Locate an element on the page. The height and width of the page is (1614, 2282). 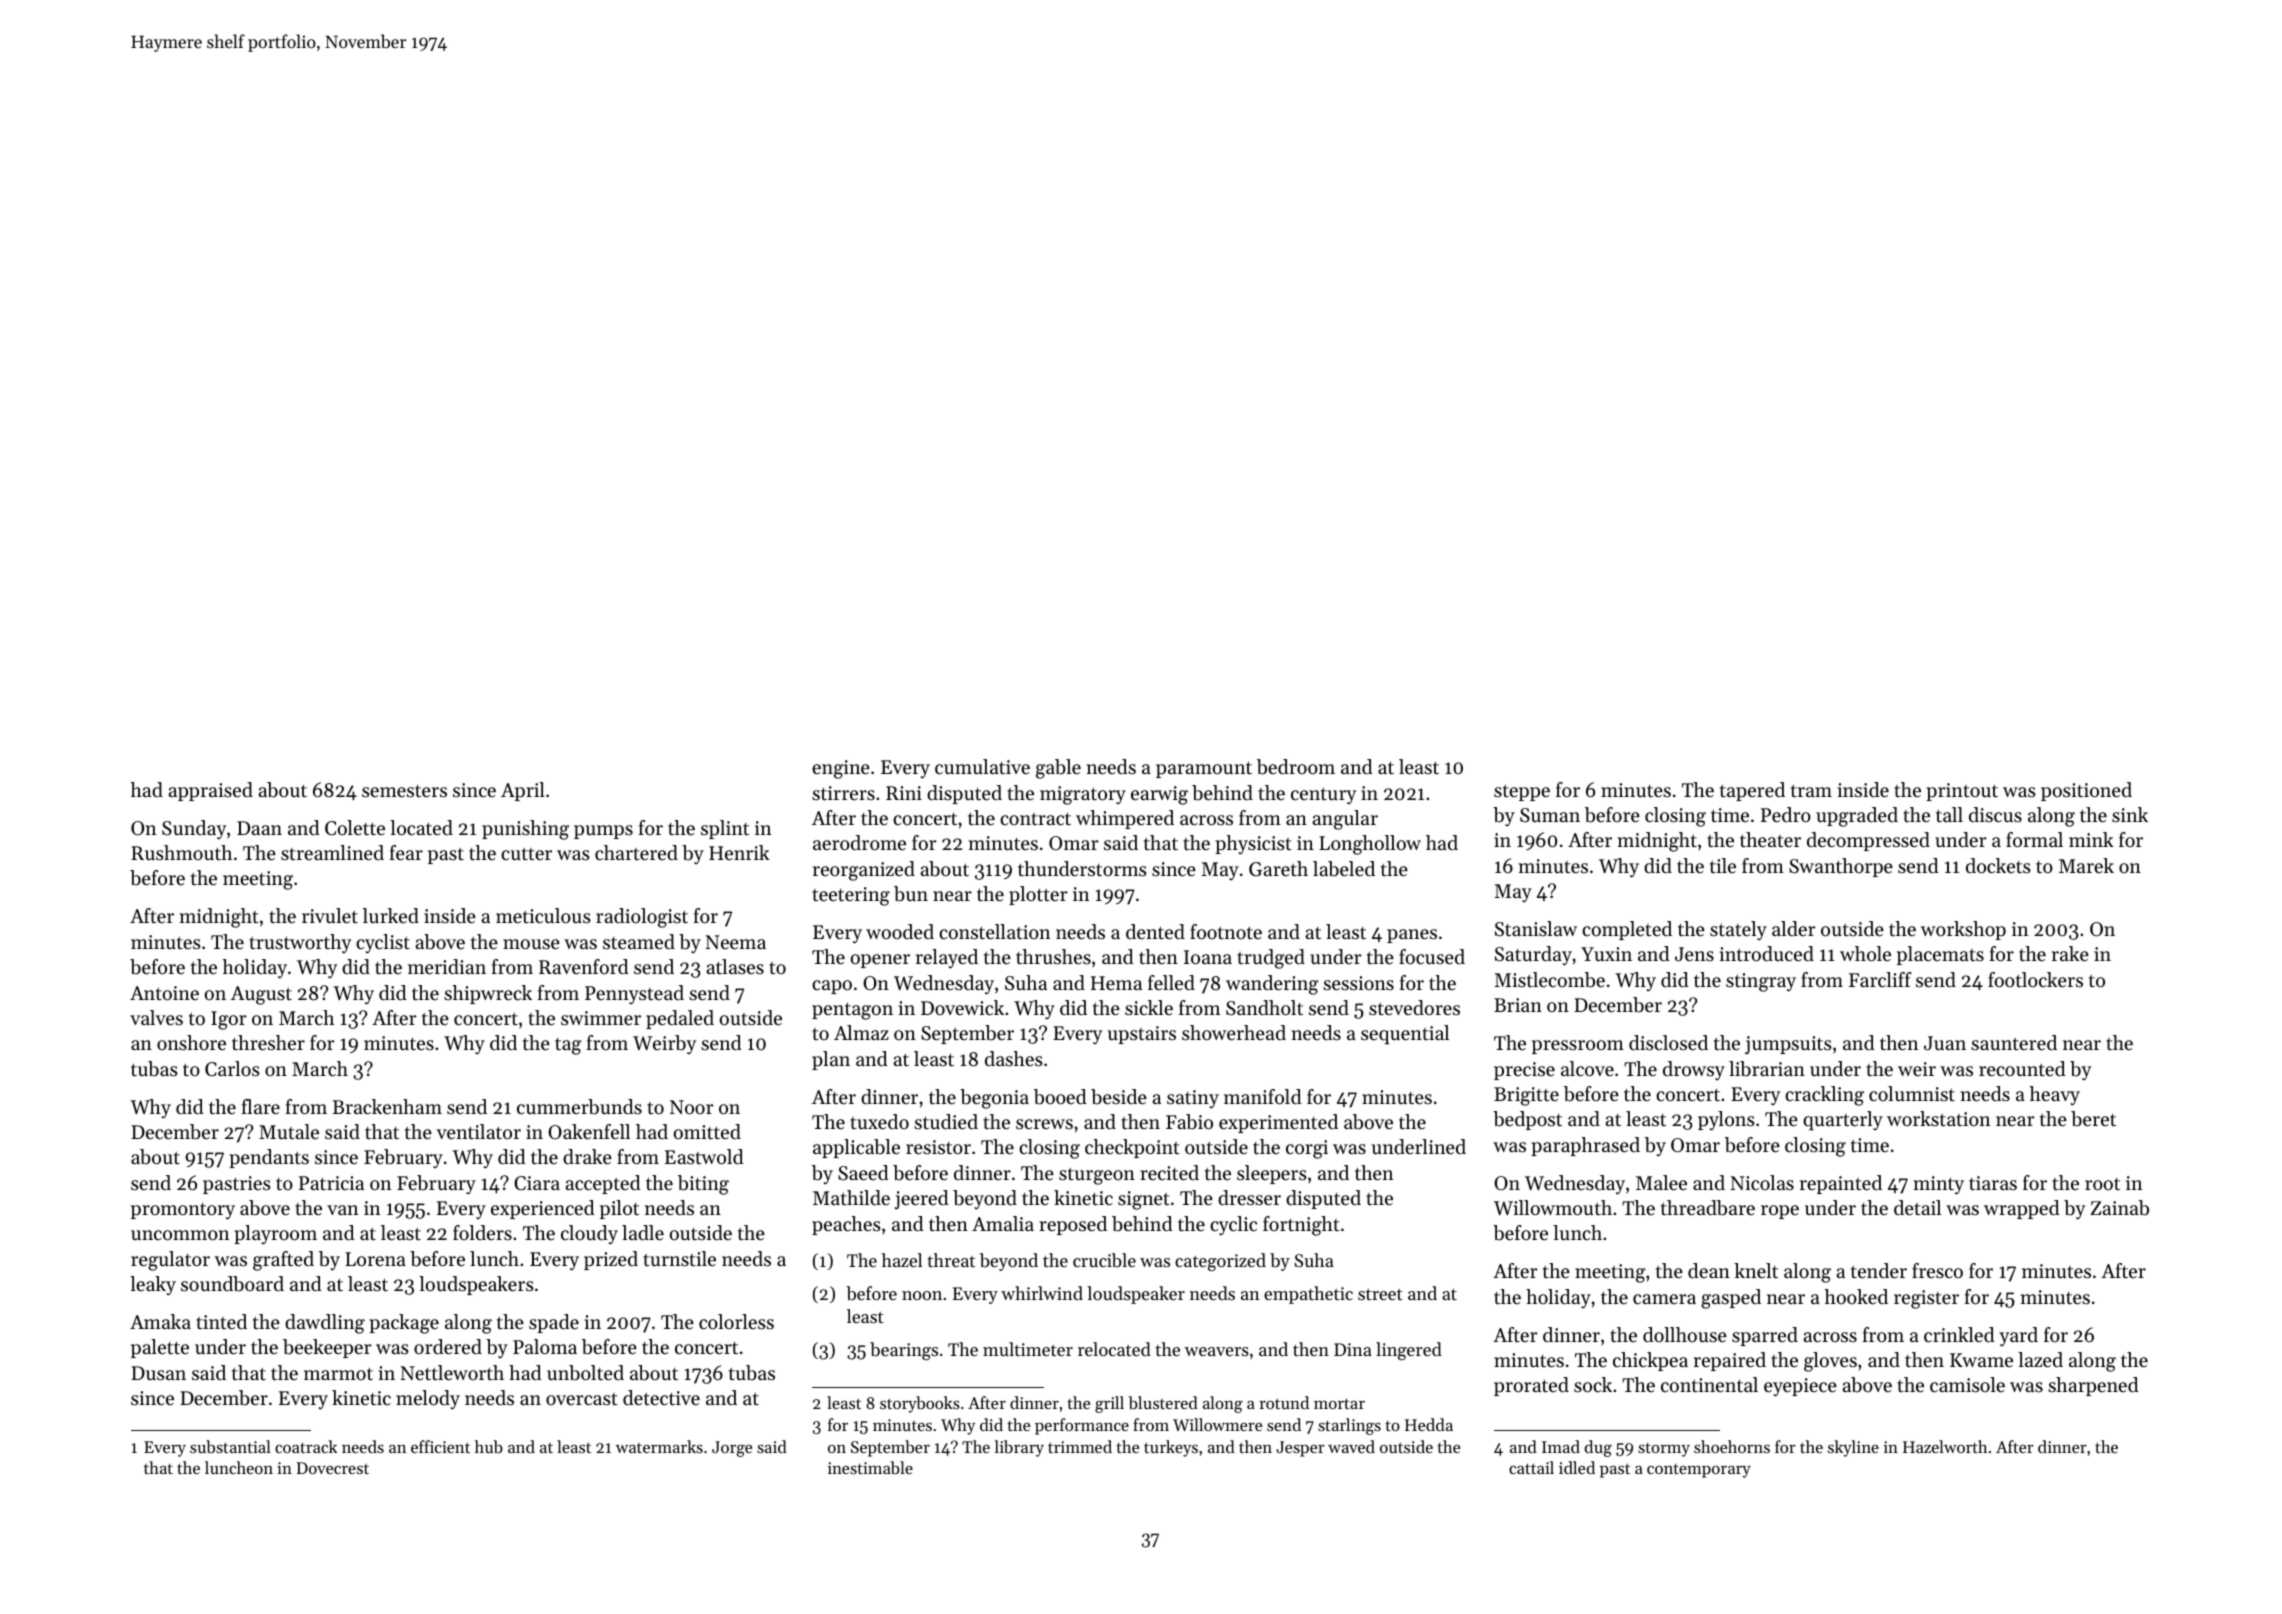
Rushmouth is located at coordinates (181, 853).
